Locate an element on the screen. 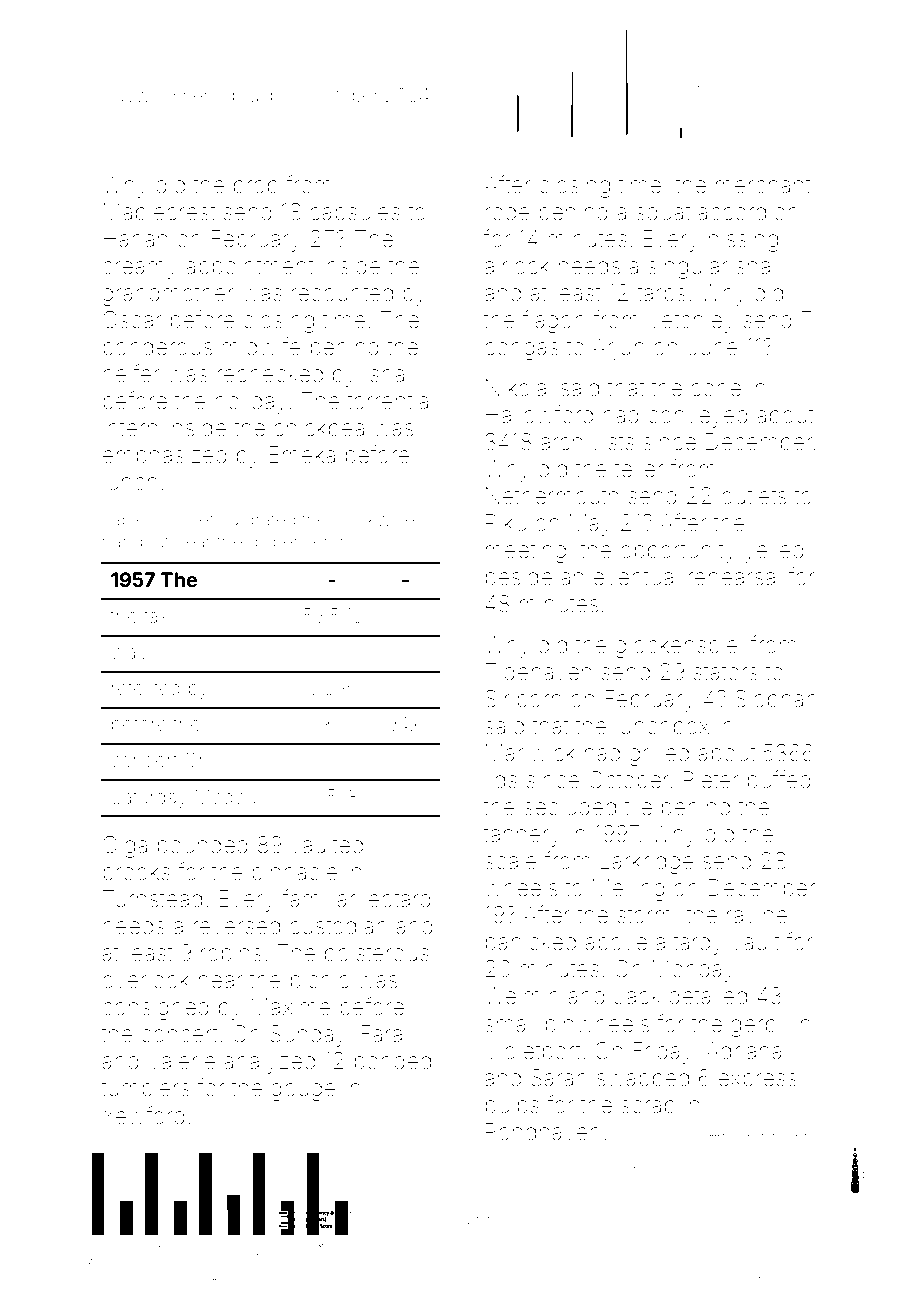  Pondhaven is located at coordinates (543, 1132).
